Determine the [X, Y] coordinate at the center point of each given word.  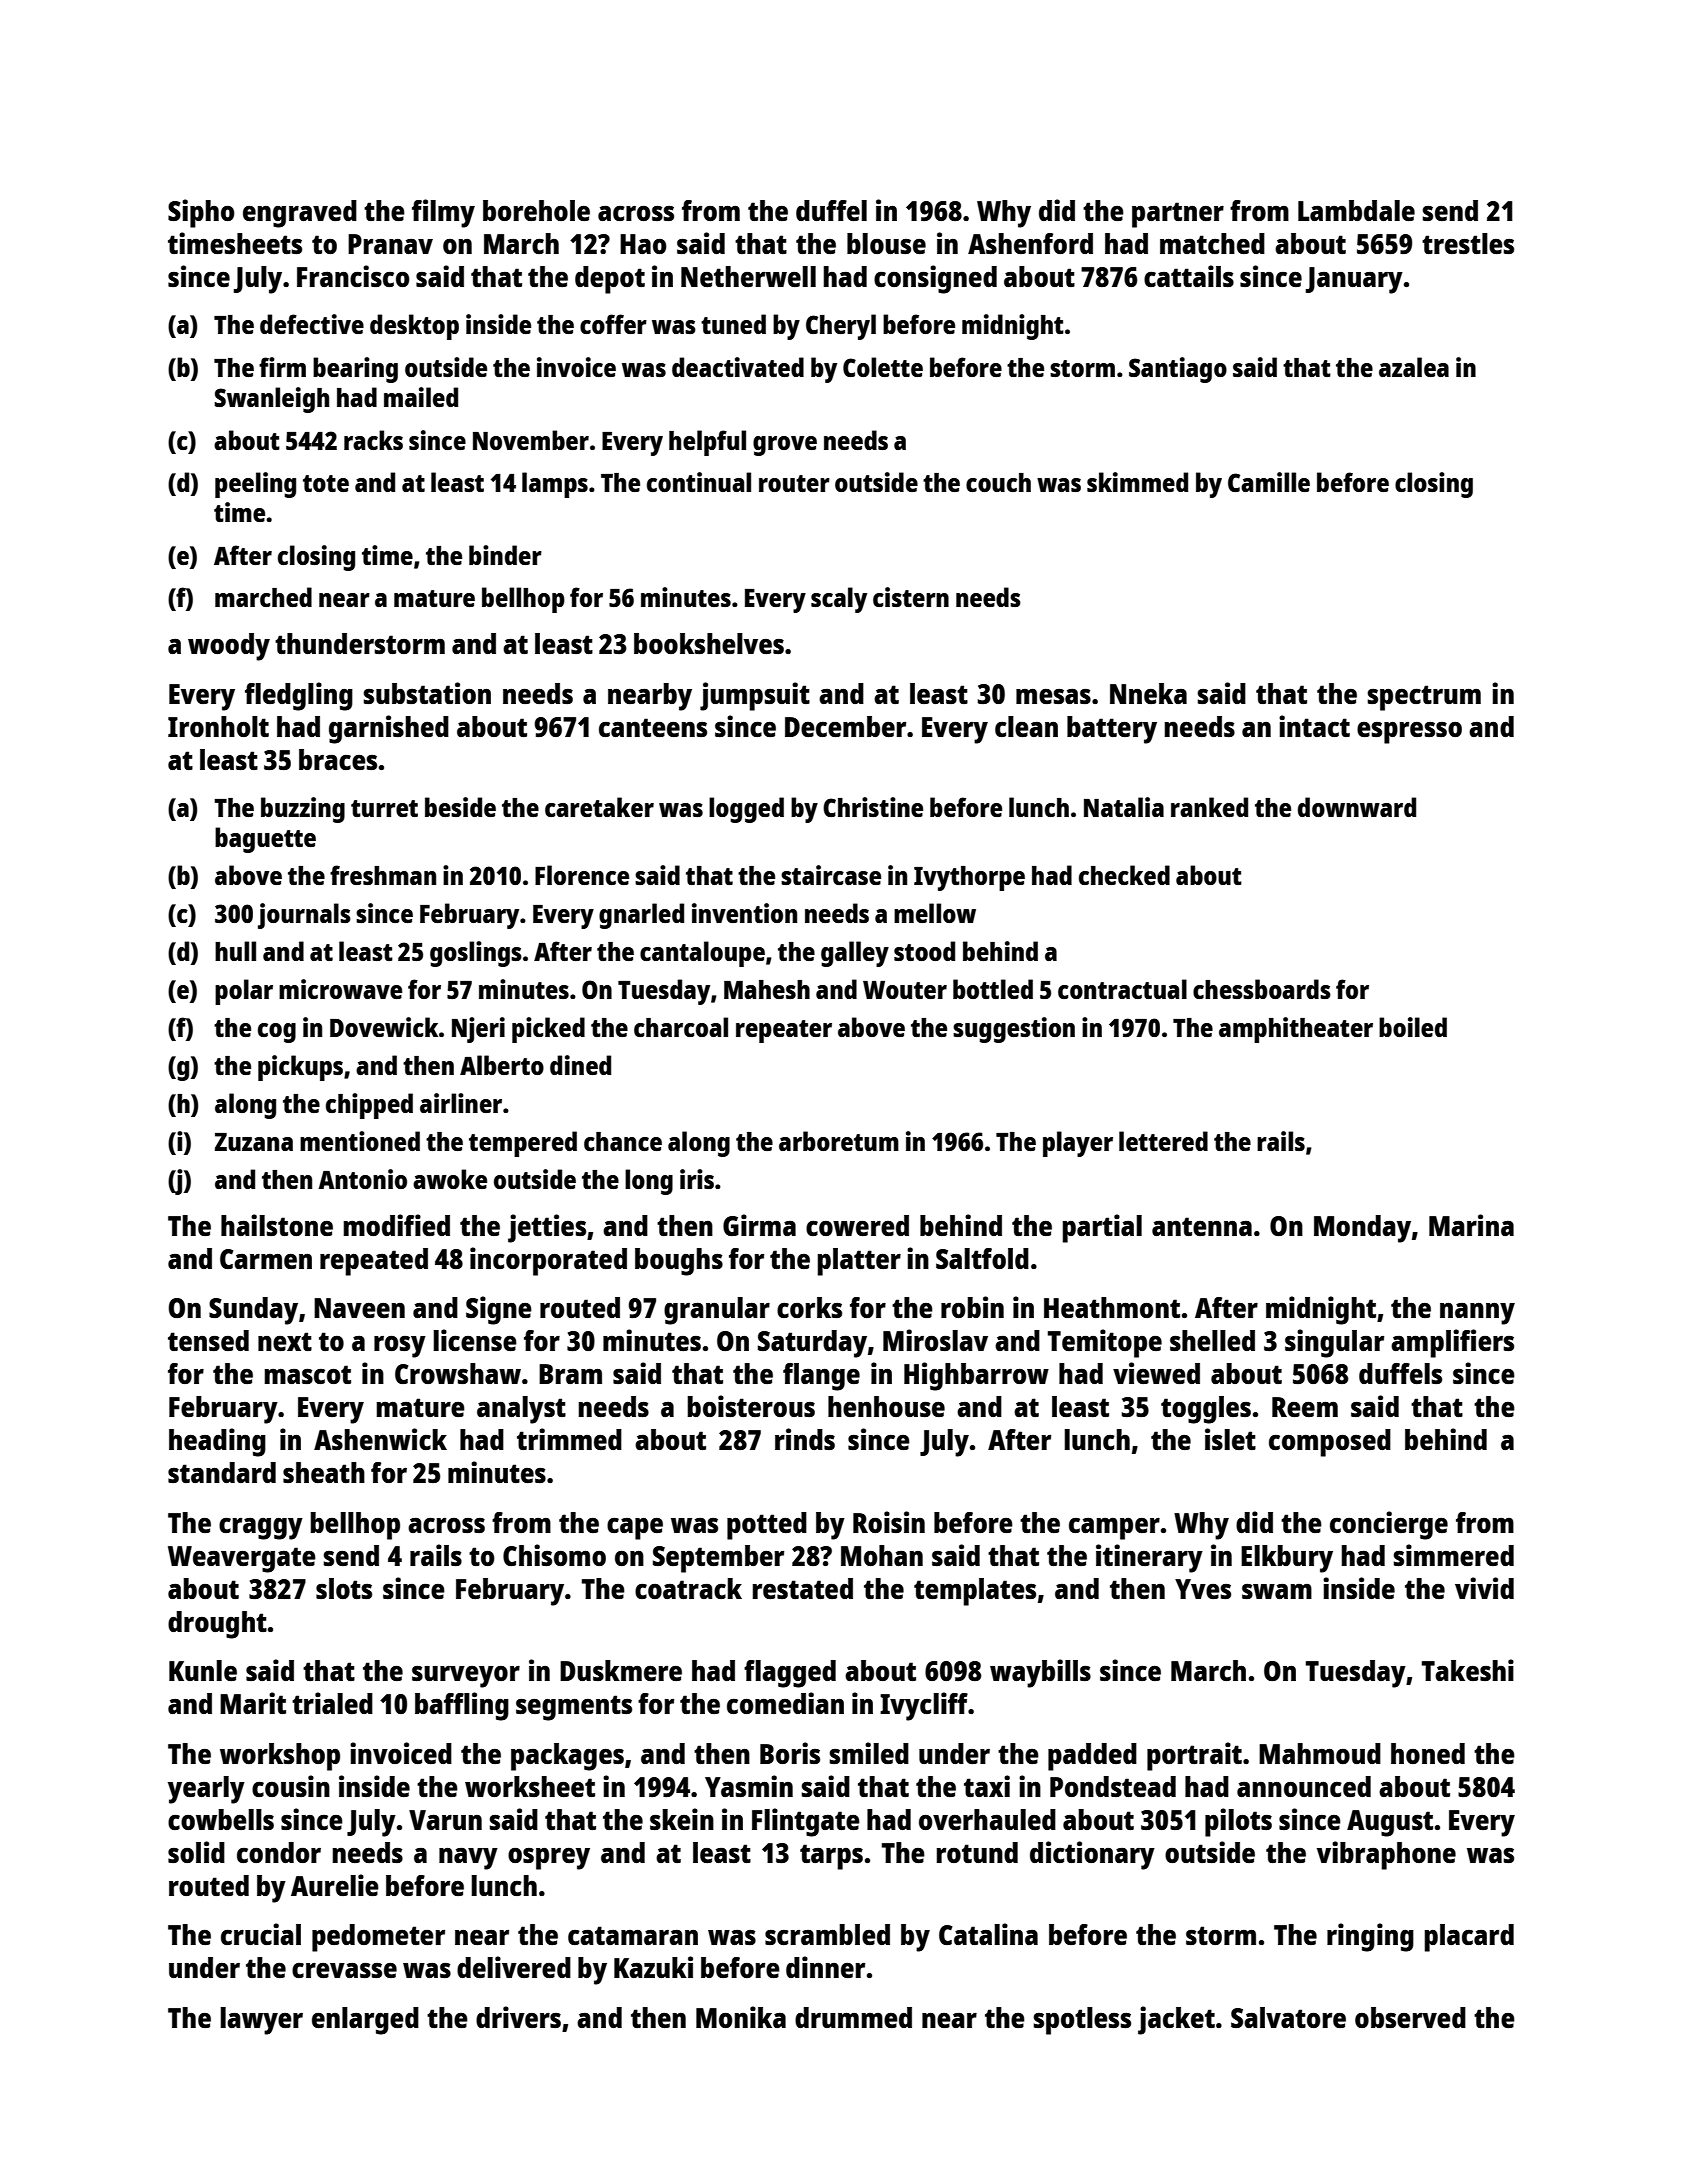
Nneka [1148, 693]
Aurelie [335, 1885]
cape [635, 1528]
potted [767, 1526]
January [1354, 280]
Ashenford [1030, 243]
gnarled [641, 916]
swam [1277, 1591]
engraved [300, 214]
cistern [911, 597]
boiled [1413, 1027]
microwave [340, 989]
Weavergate [242, 1559]
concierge [1389, 1525]
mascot [307, 1374]
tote [326, 483]
